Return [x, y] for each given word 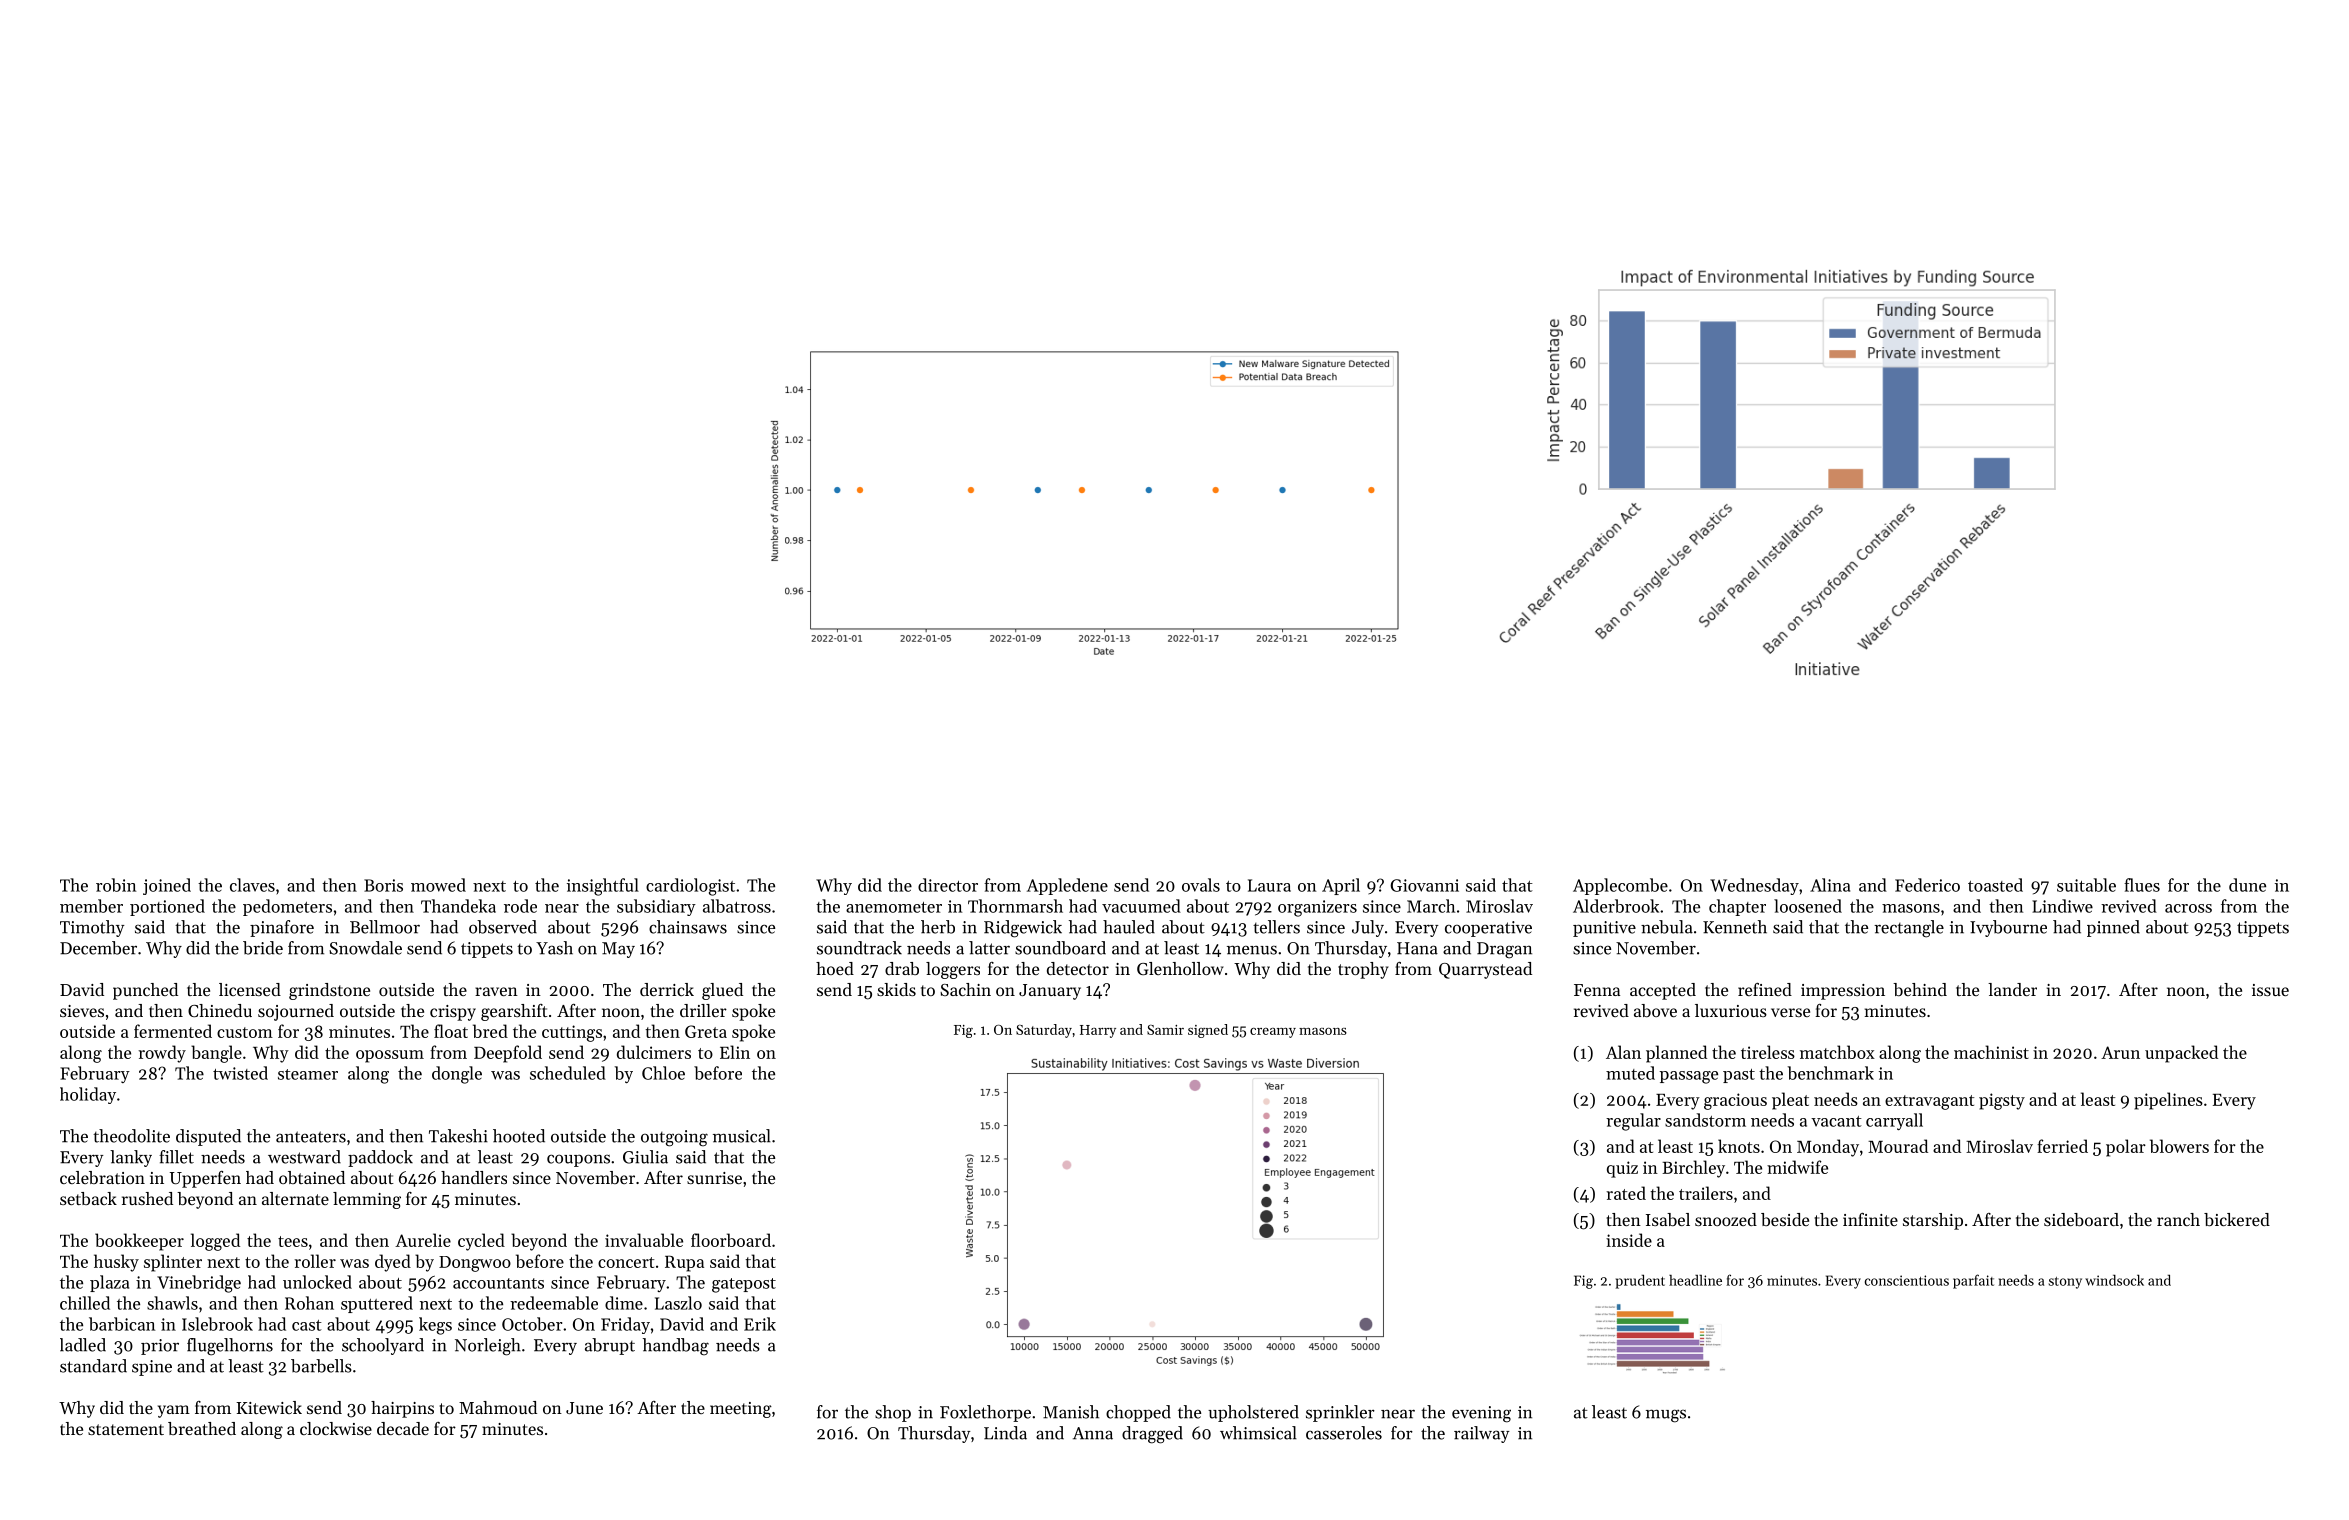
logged [215, 1242]
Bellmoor [385, 927]
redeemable [554, 1303]
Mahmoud [498, 1407]
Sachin [965, 989]
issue [2270, 990]
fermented [173, 1031]
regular [1633, 1122]
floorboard [731, 1240]
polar [2126, 1148]
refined [1765, 989]
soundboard [1060, 948]
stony [2065, 1283]
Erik [760, 1324]
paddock [380, 1158]
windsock [2114, 1280]
